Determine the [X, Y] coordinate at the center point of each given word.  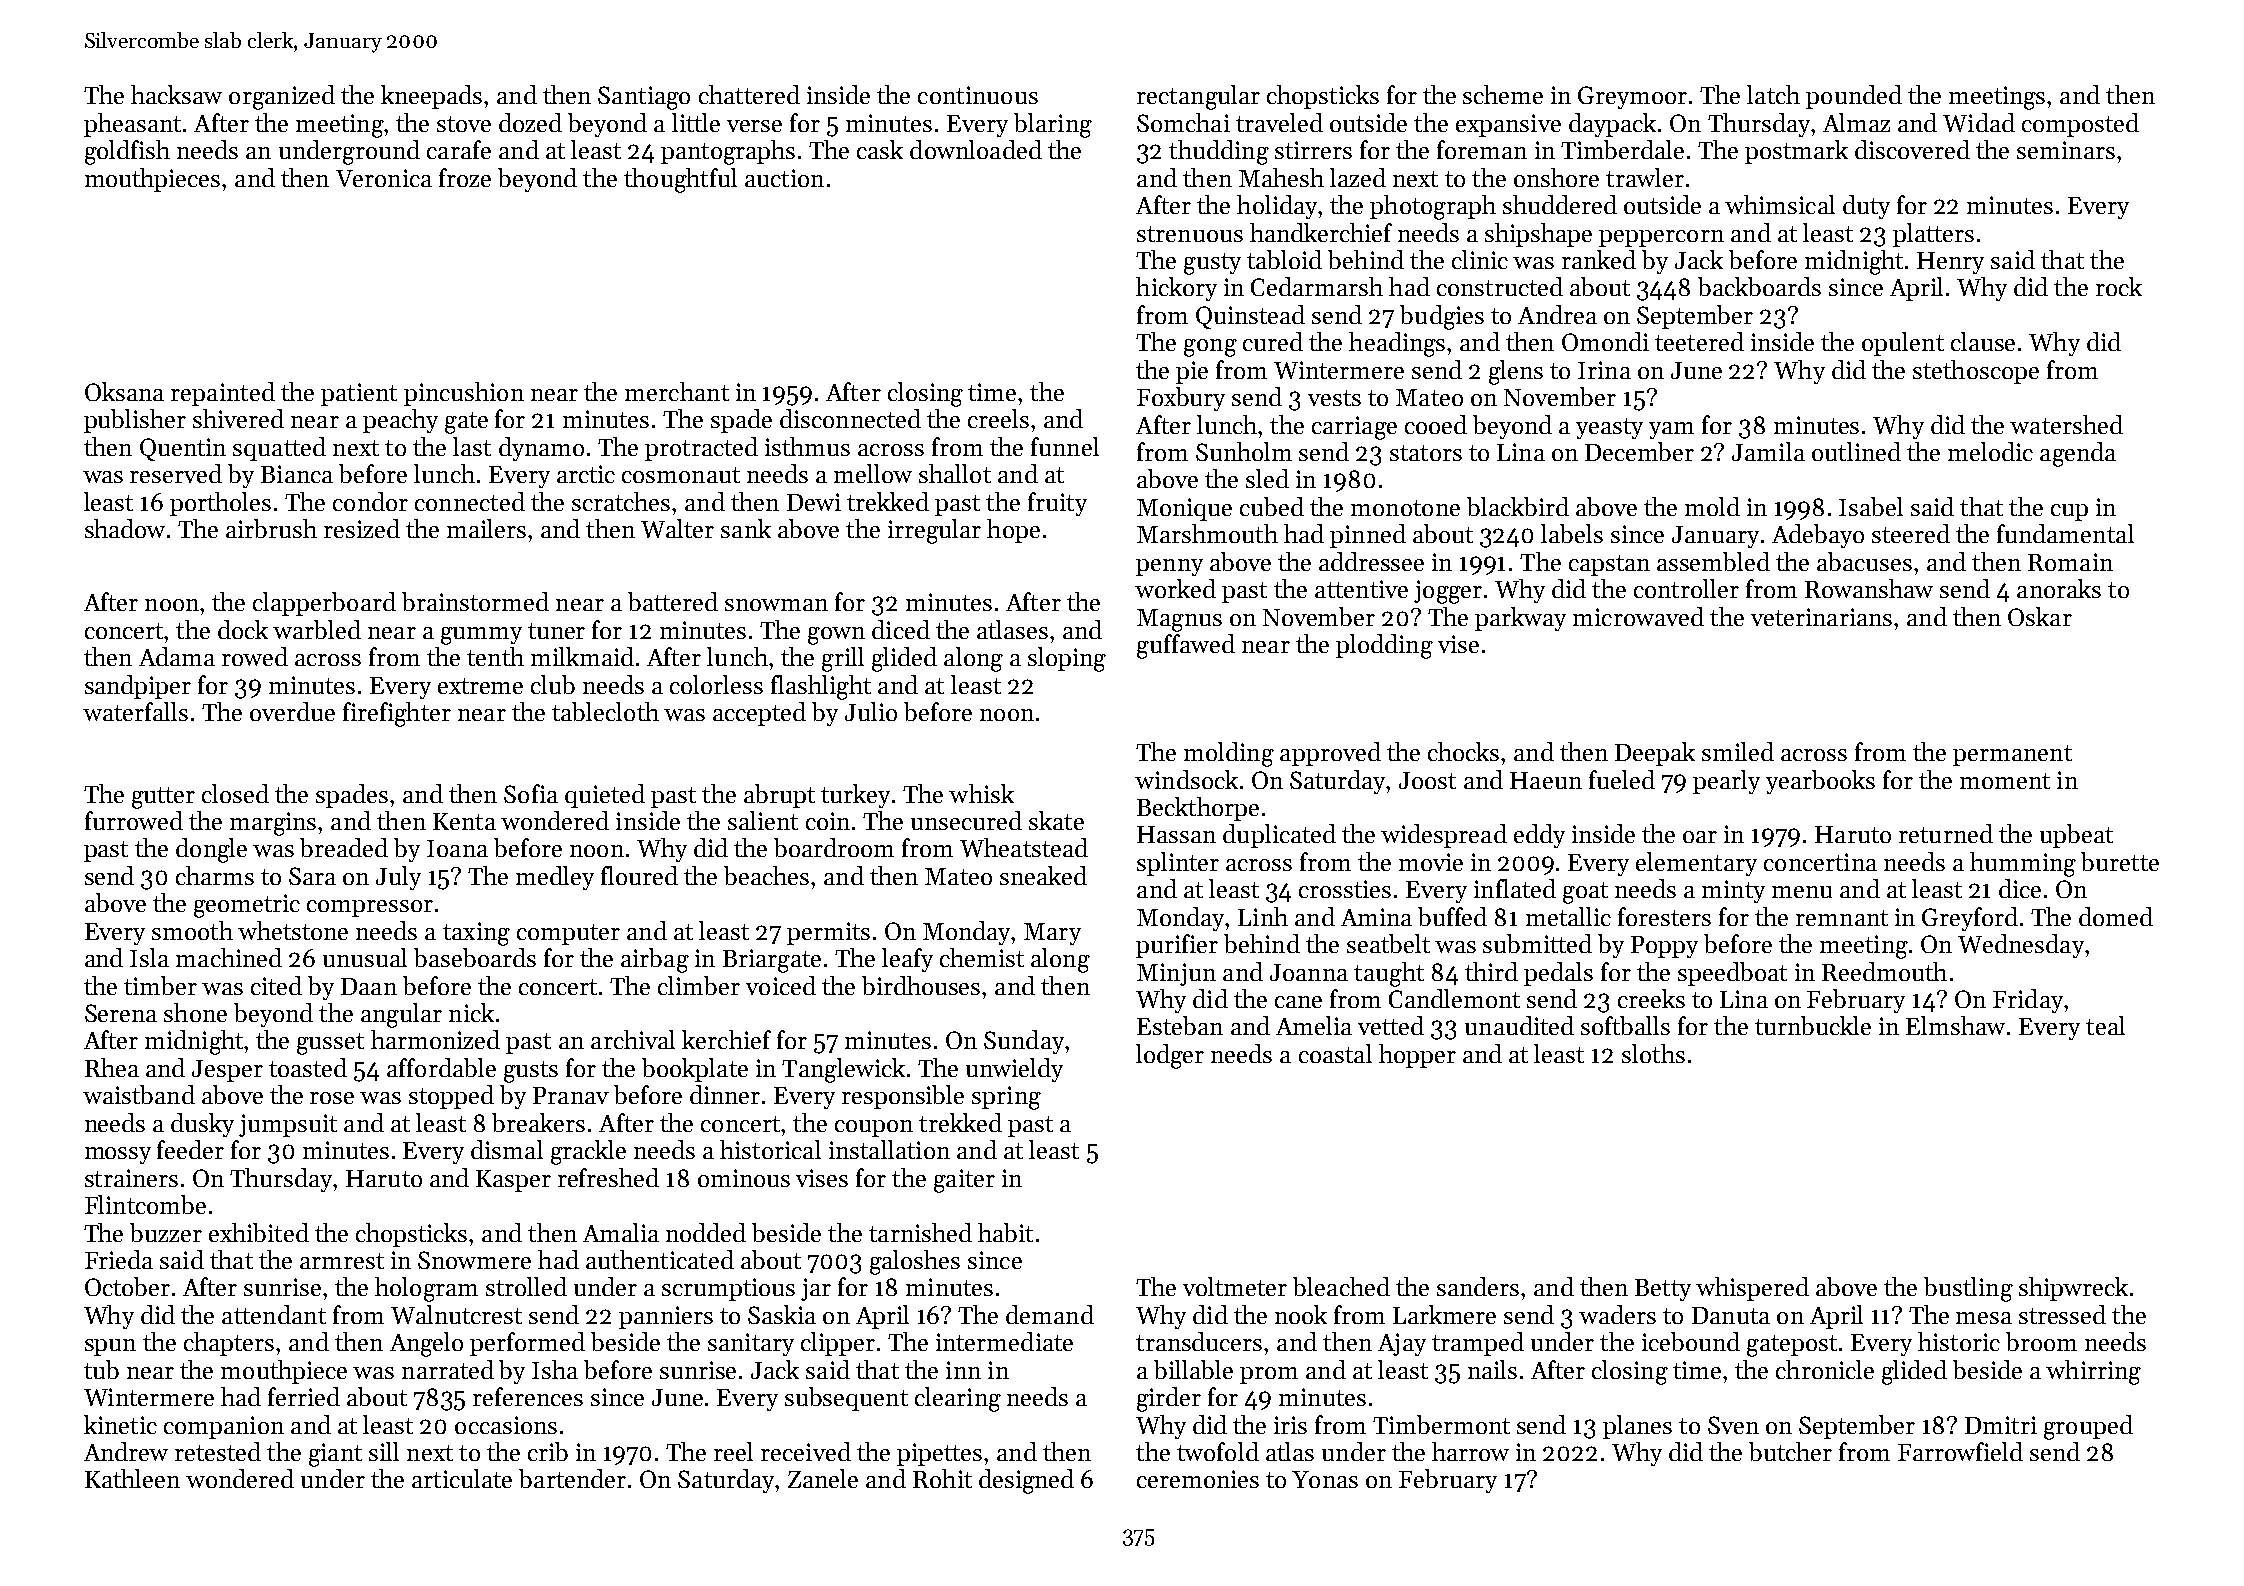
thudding [1219, 152]
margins [273, 824]
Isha [555, 1369]
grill [843, 659]
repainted [223, 394]
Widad [1979, 122]
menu [1802, 892]
